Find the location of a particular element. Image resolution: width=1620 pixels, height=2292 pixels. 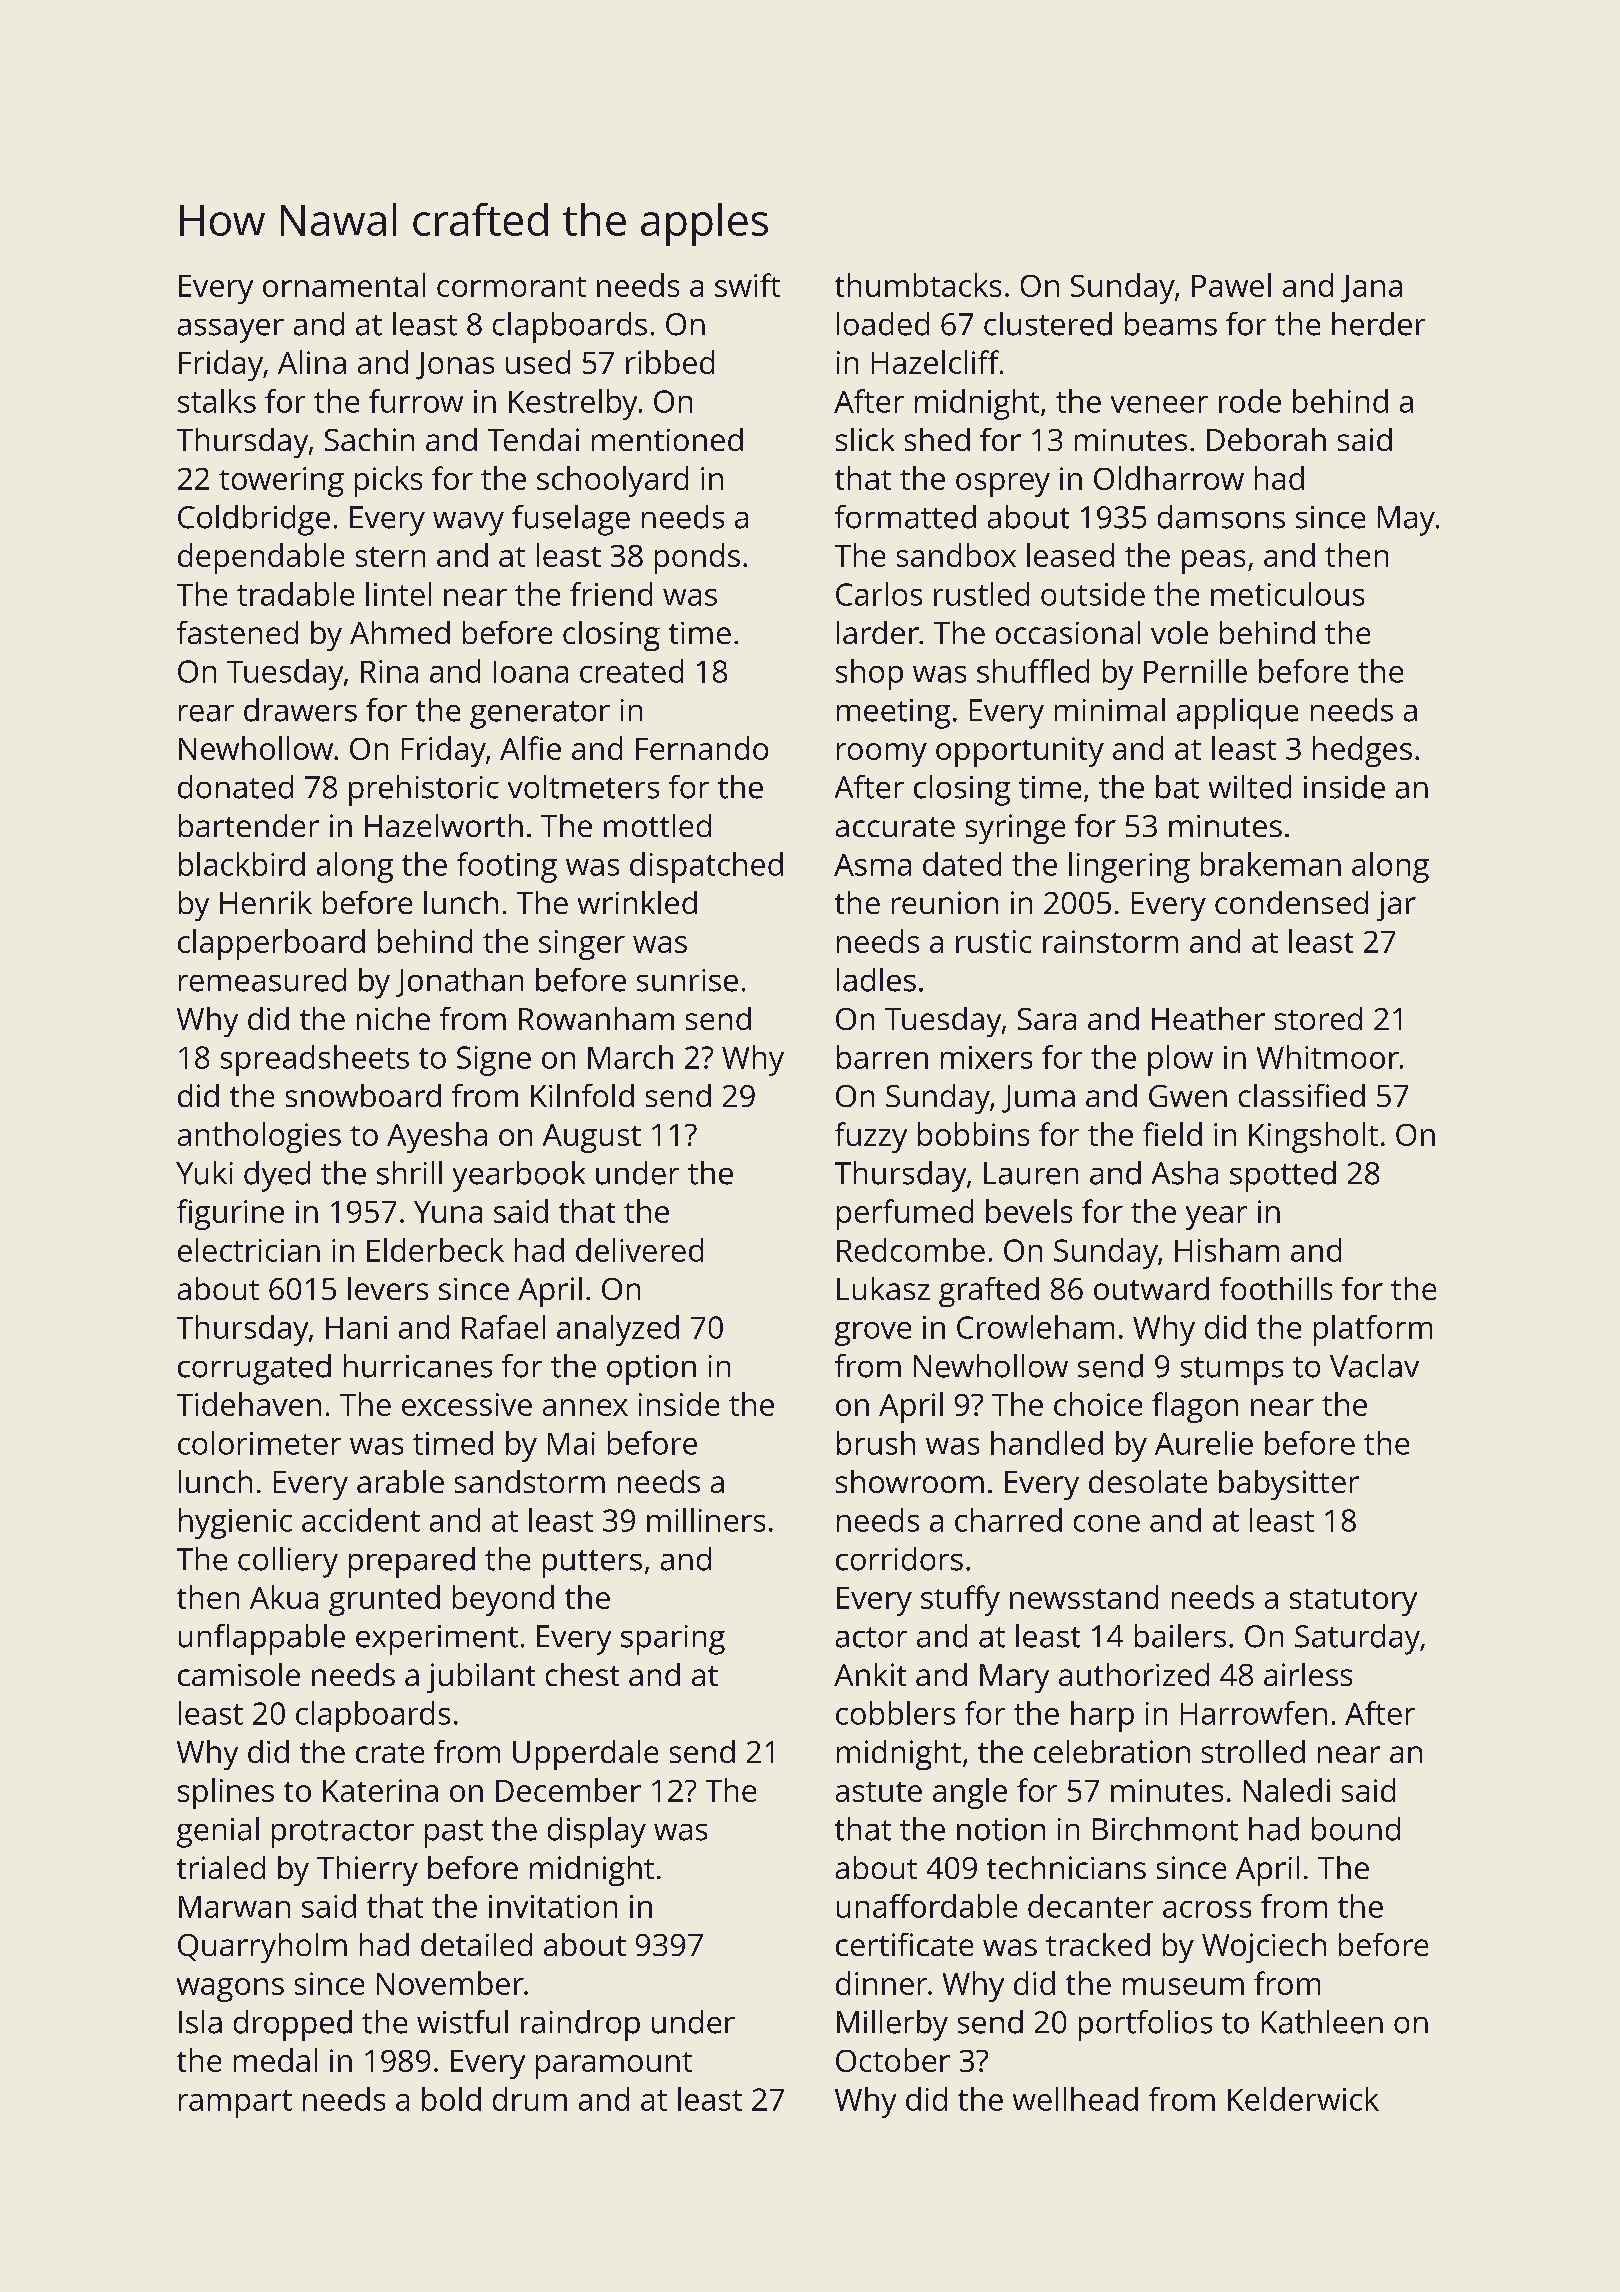

rampart is located at coordinates (235, 2104).
